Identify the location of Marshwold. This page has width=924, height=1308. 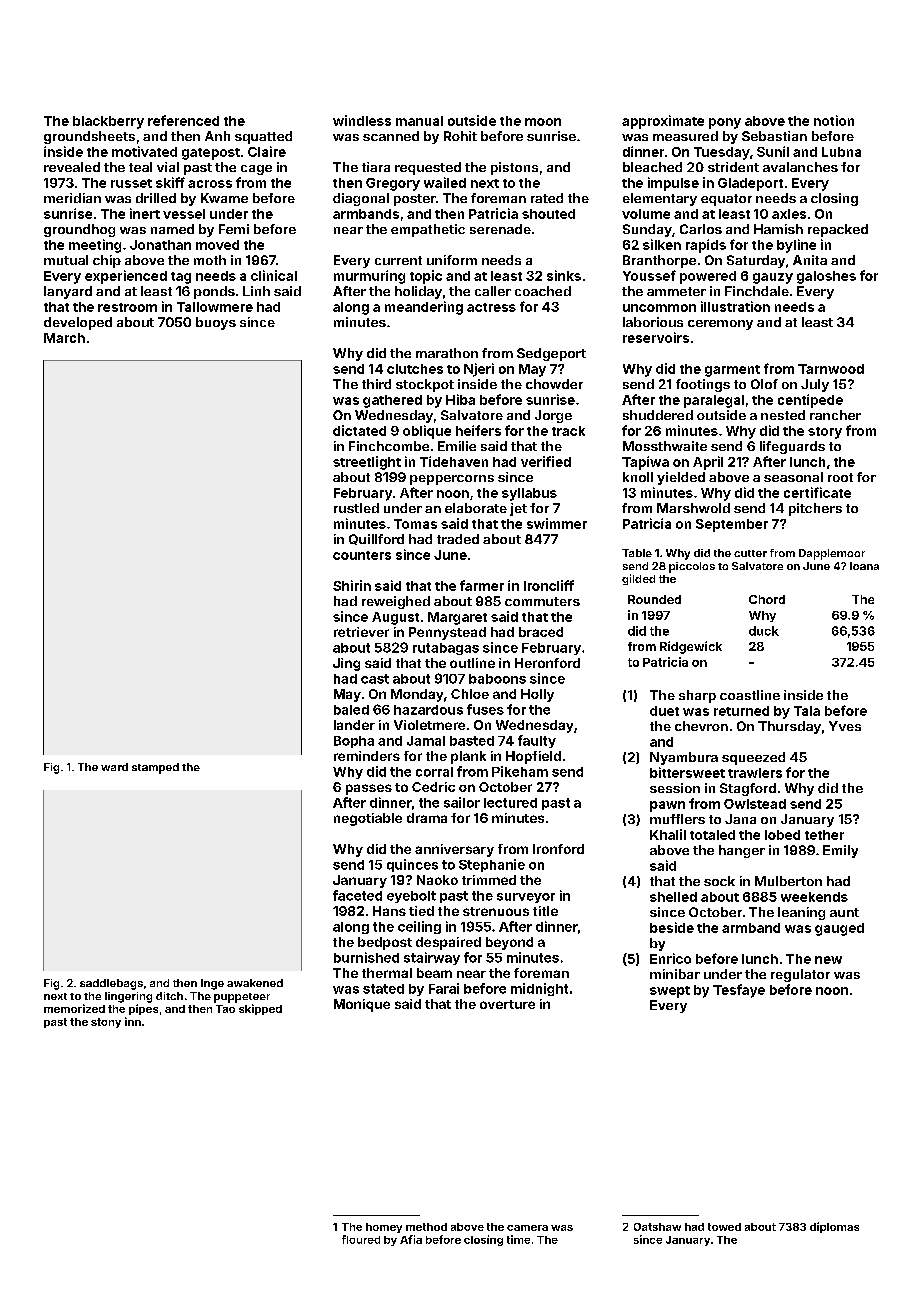
(693, 508).
